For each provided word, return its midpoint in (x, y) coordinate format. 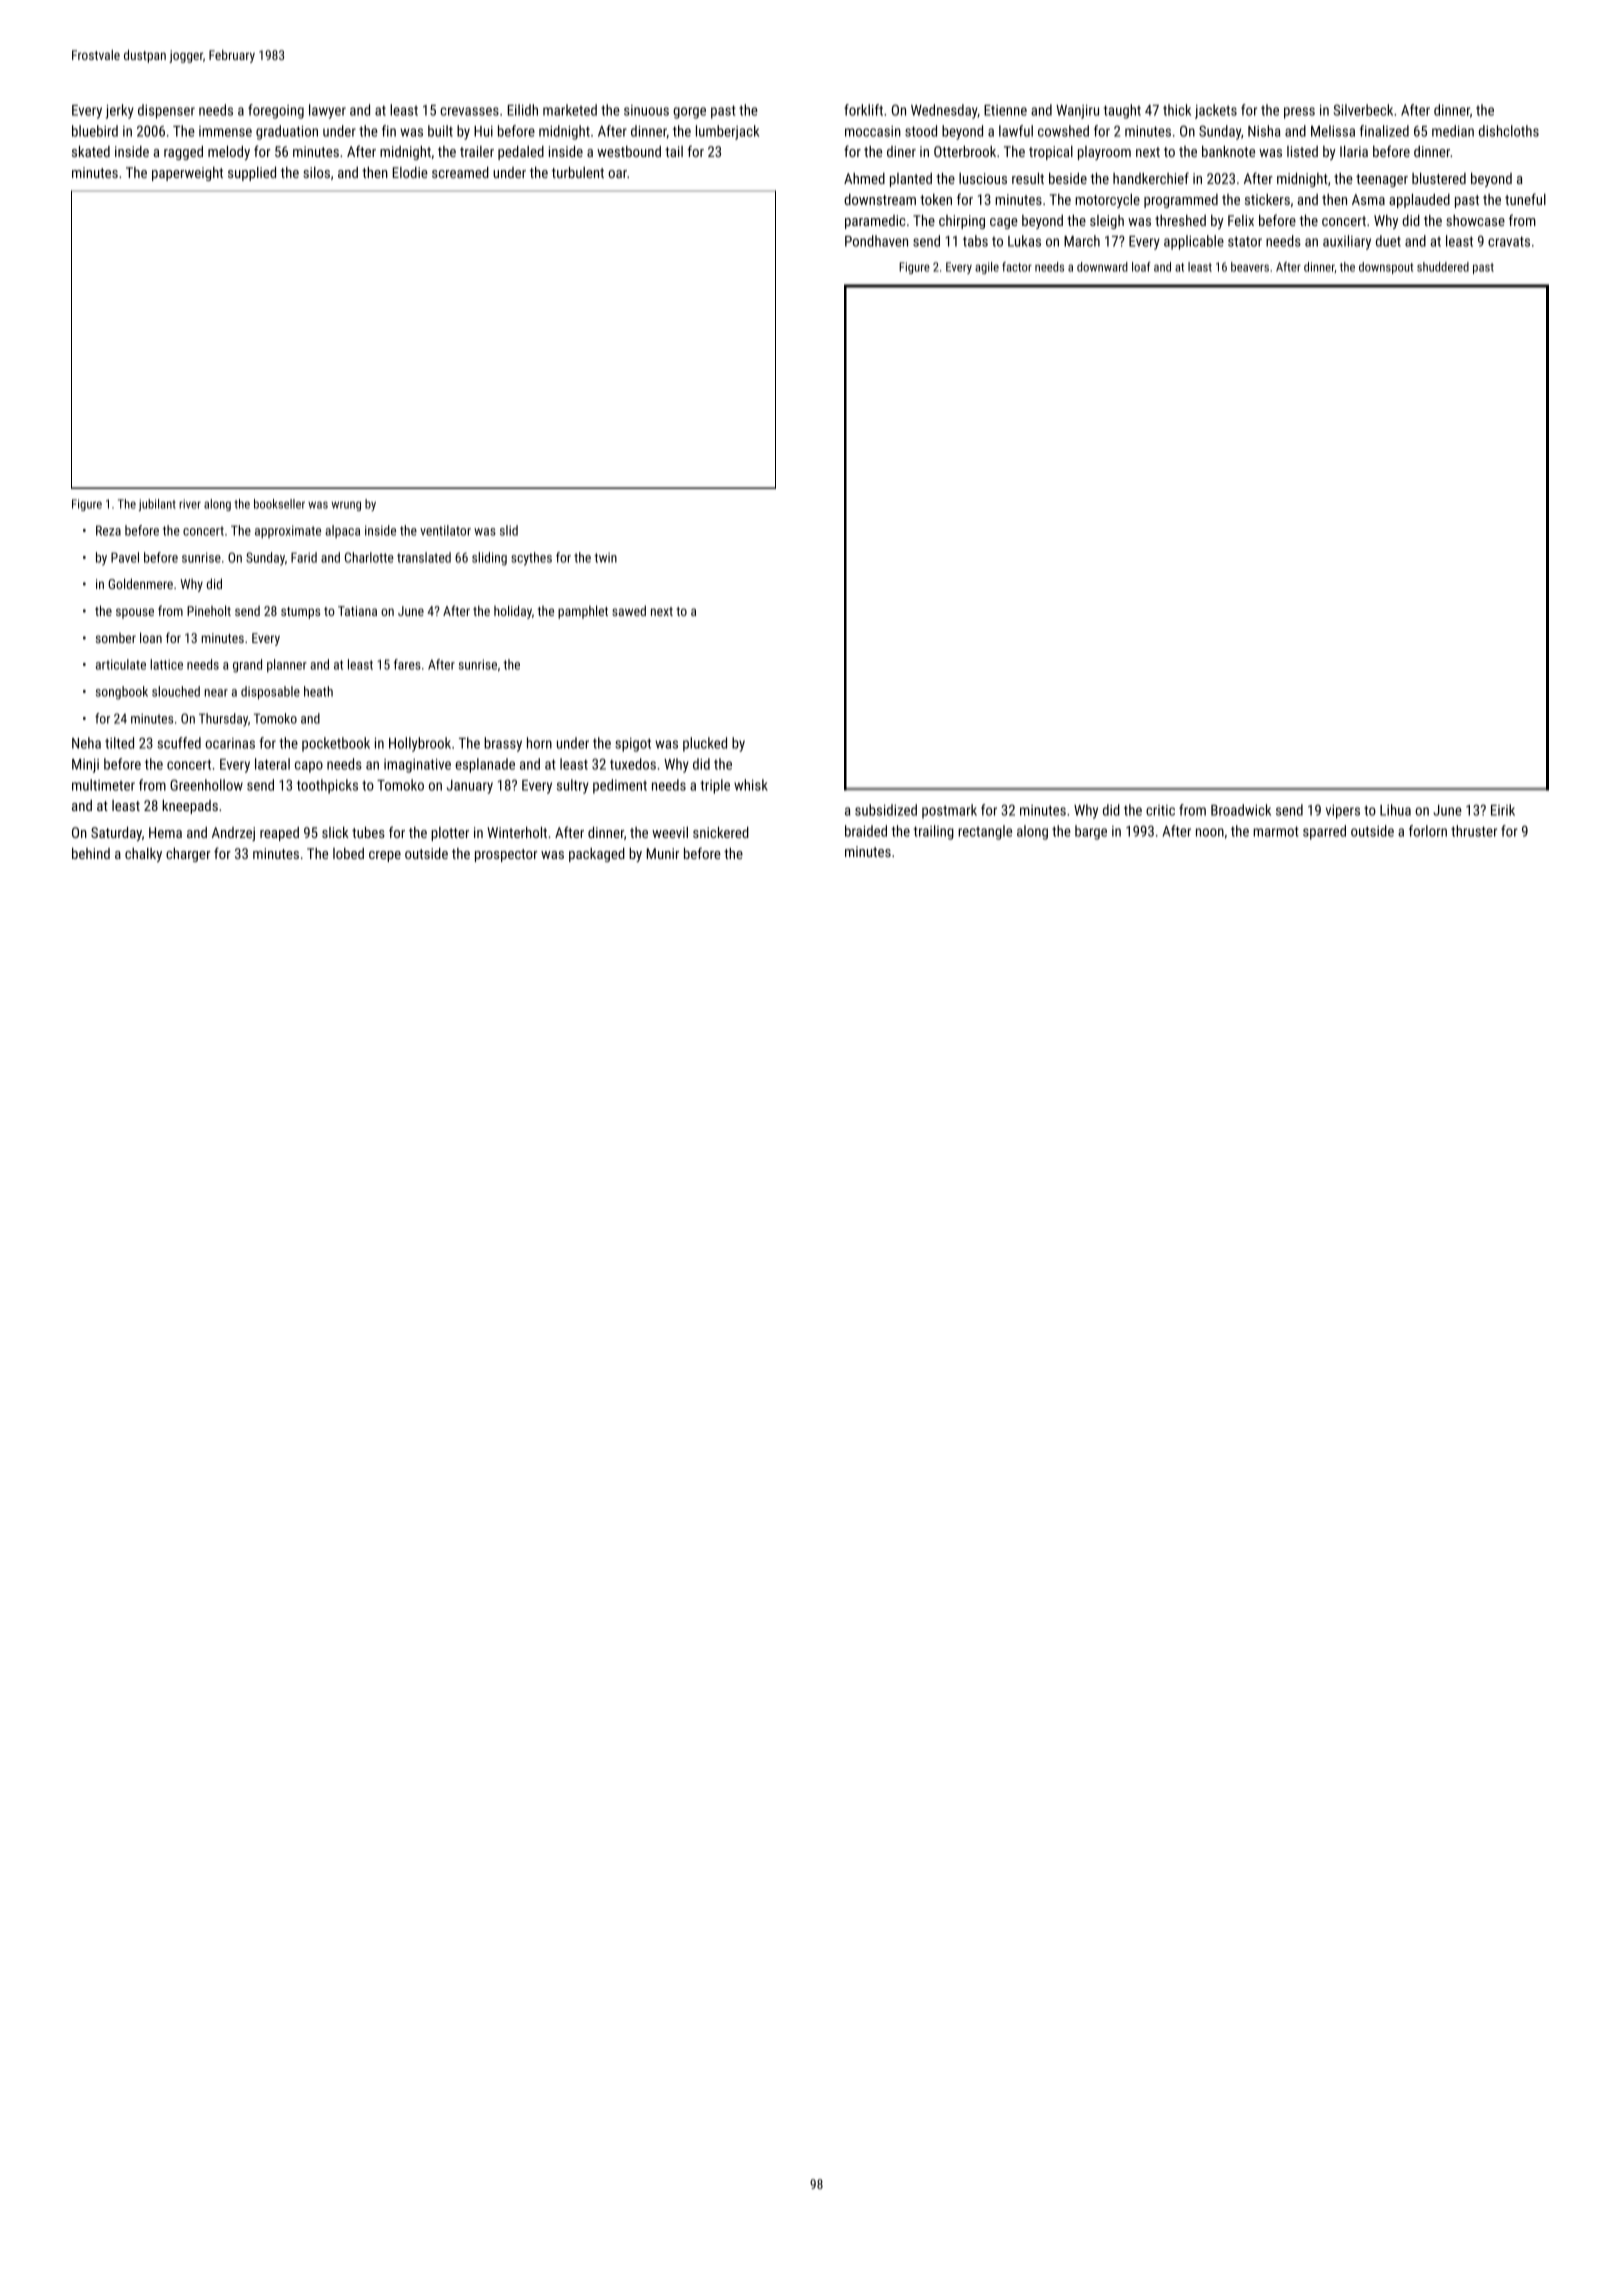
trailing (934, 832)
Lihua (1395, 810)
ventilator (445, 530)
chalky (143, 855)
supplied (252, 174)
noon (1210, 832)
